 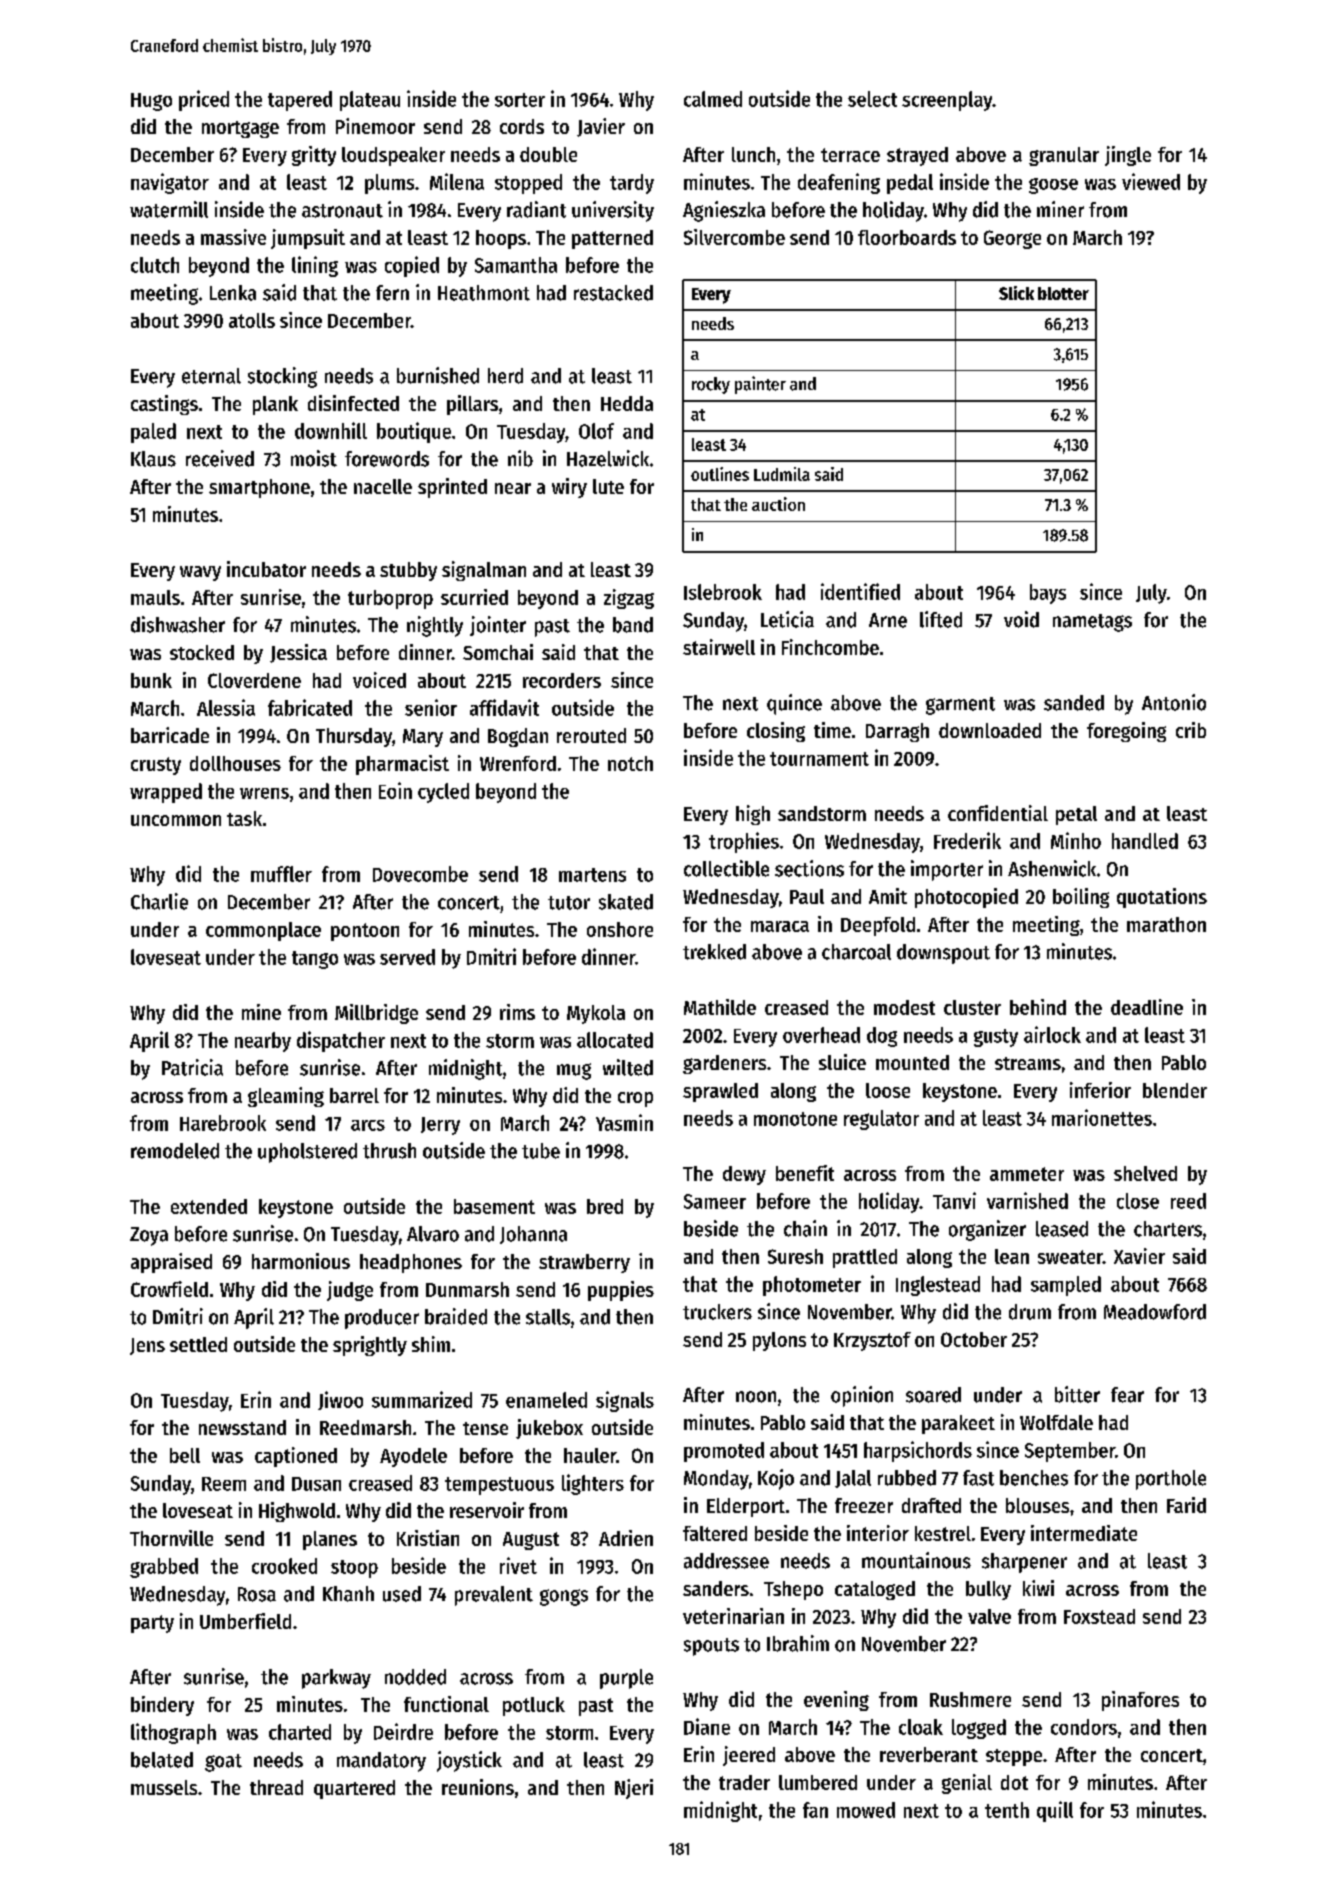 I want to click on Hugo, so click(x=151, y=102).
